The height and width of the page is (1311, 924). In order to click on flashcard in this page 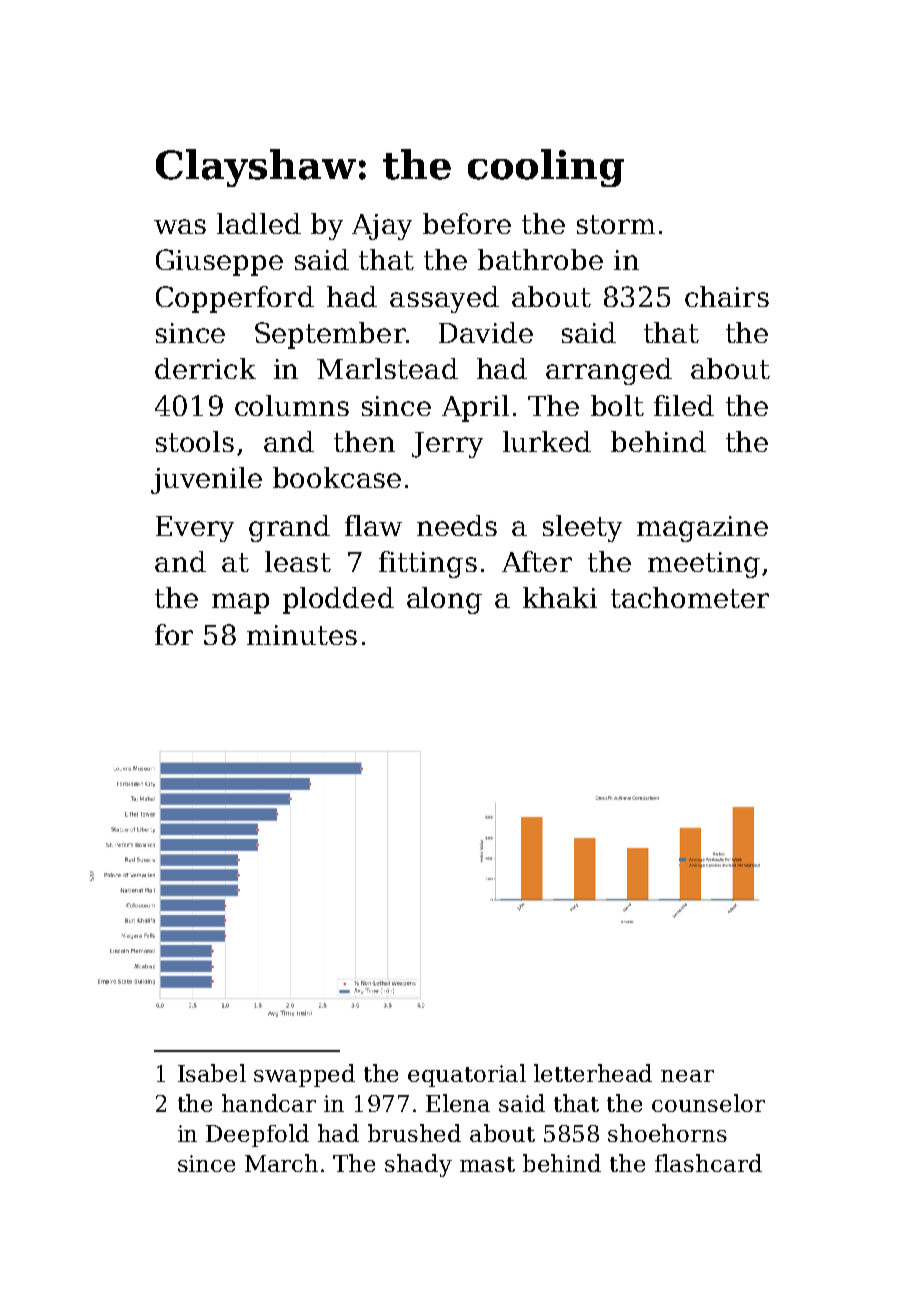, I will do `click(708, 1163)`.
